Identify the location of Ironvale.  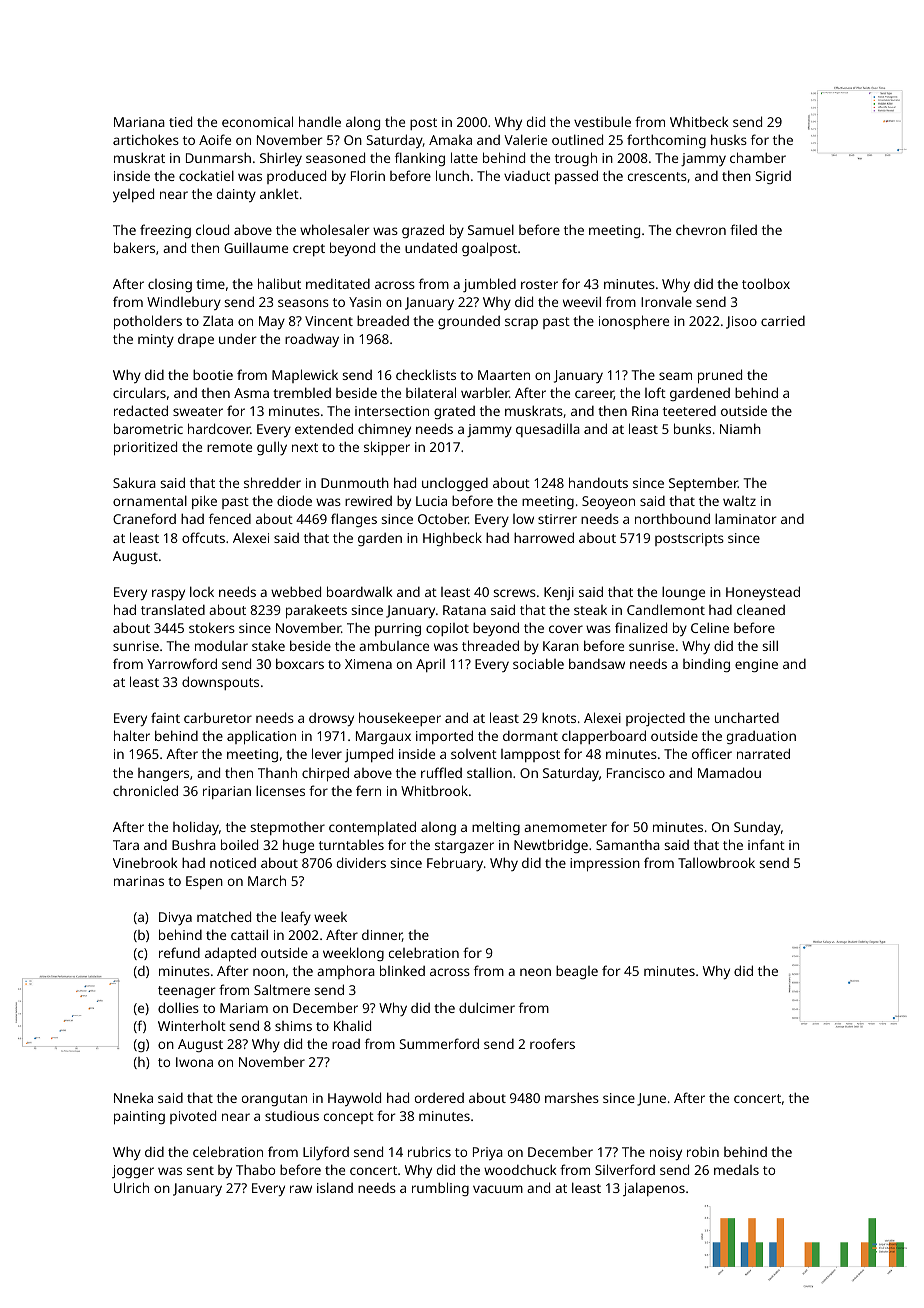
(666, 301).
